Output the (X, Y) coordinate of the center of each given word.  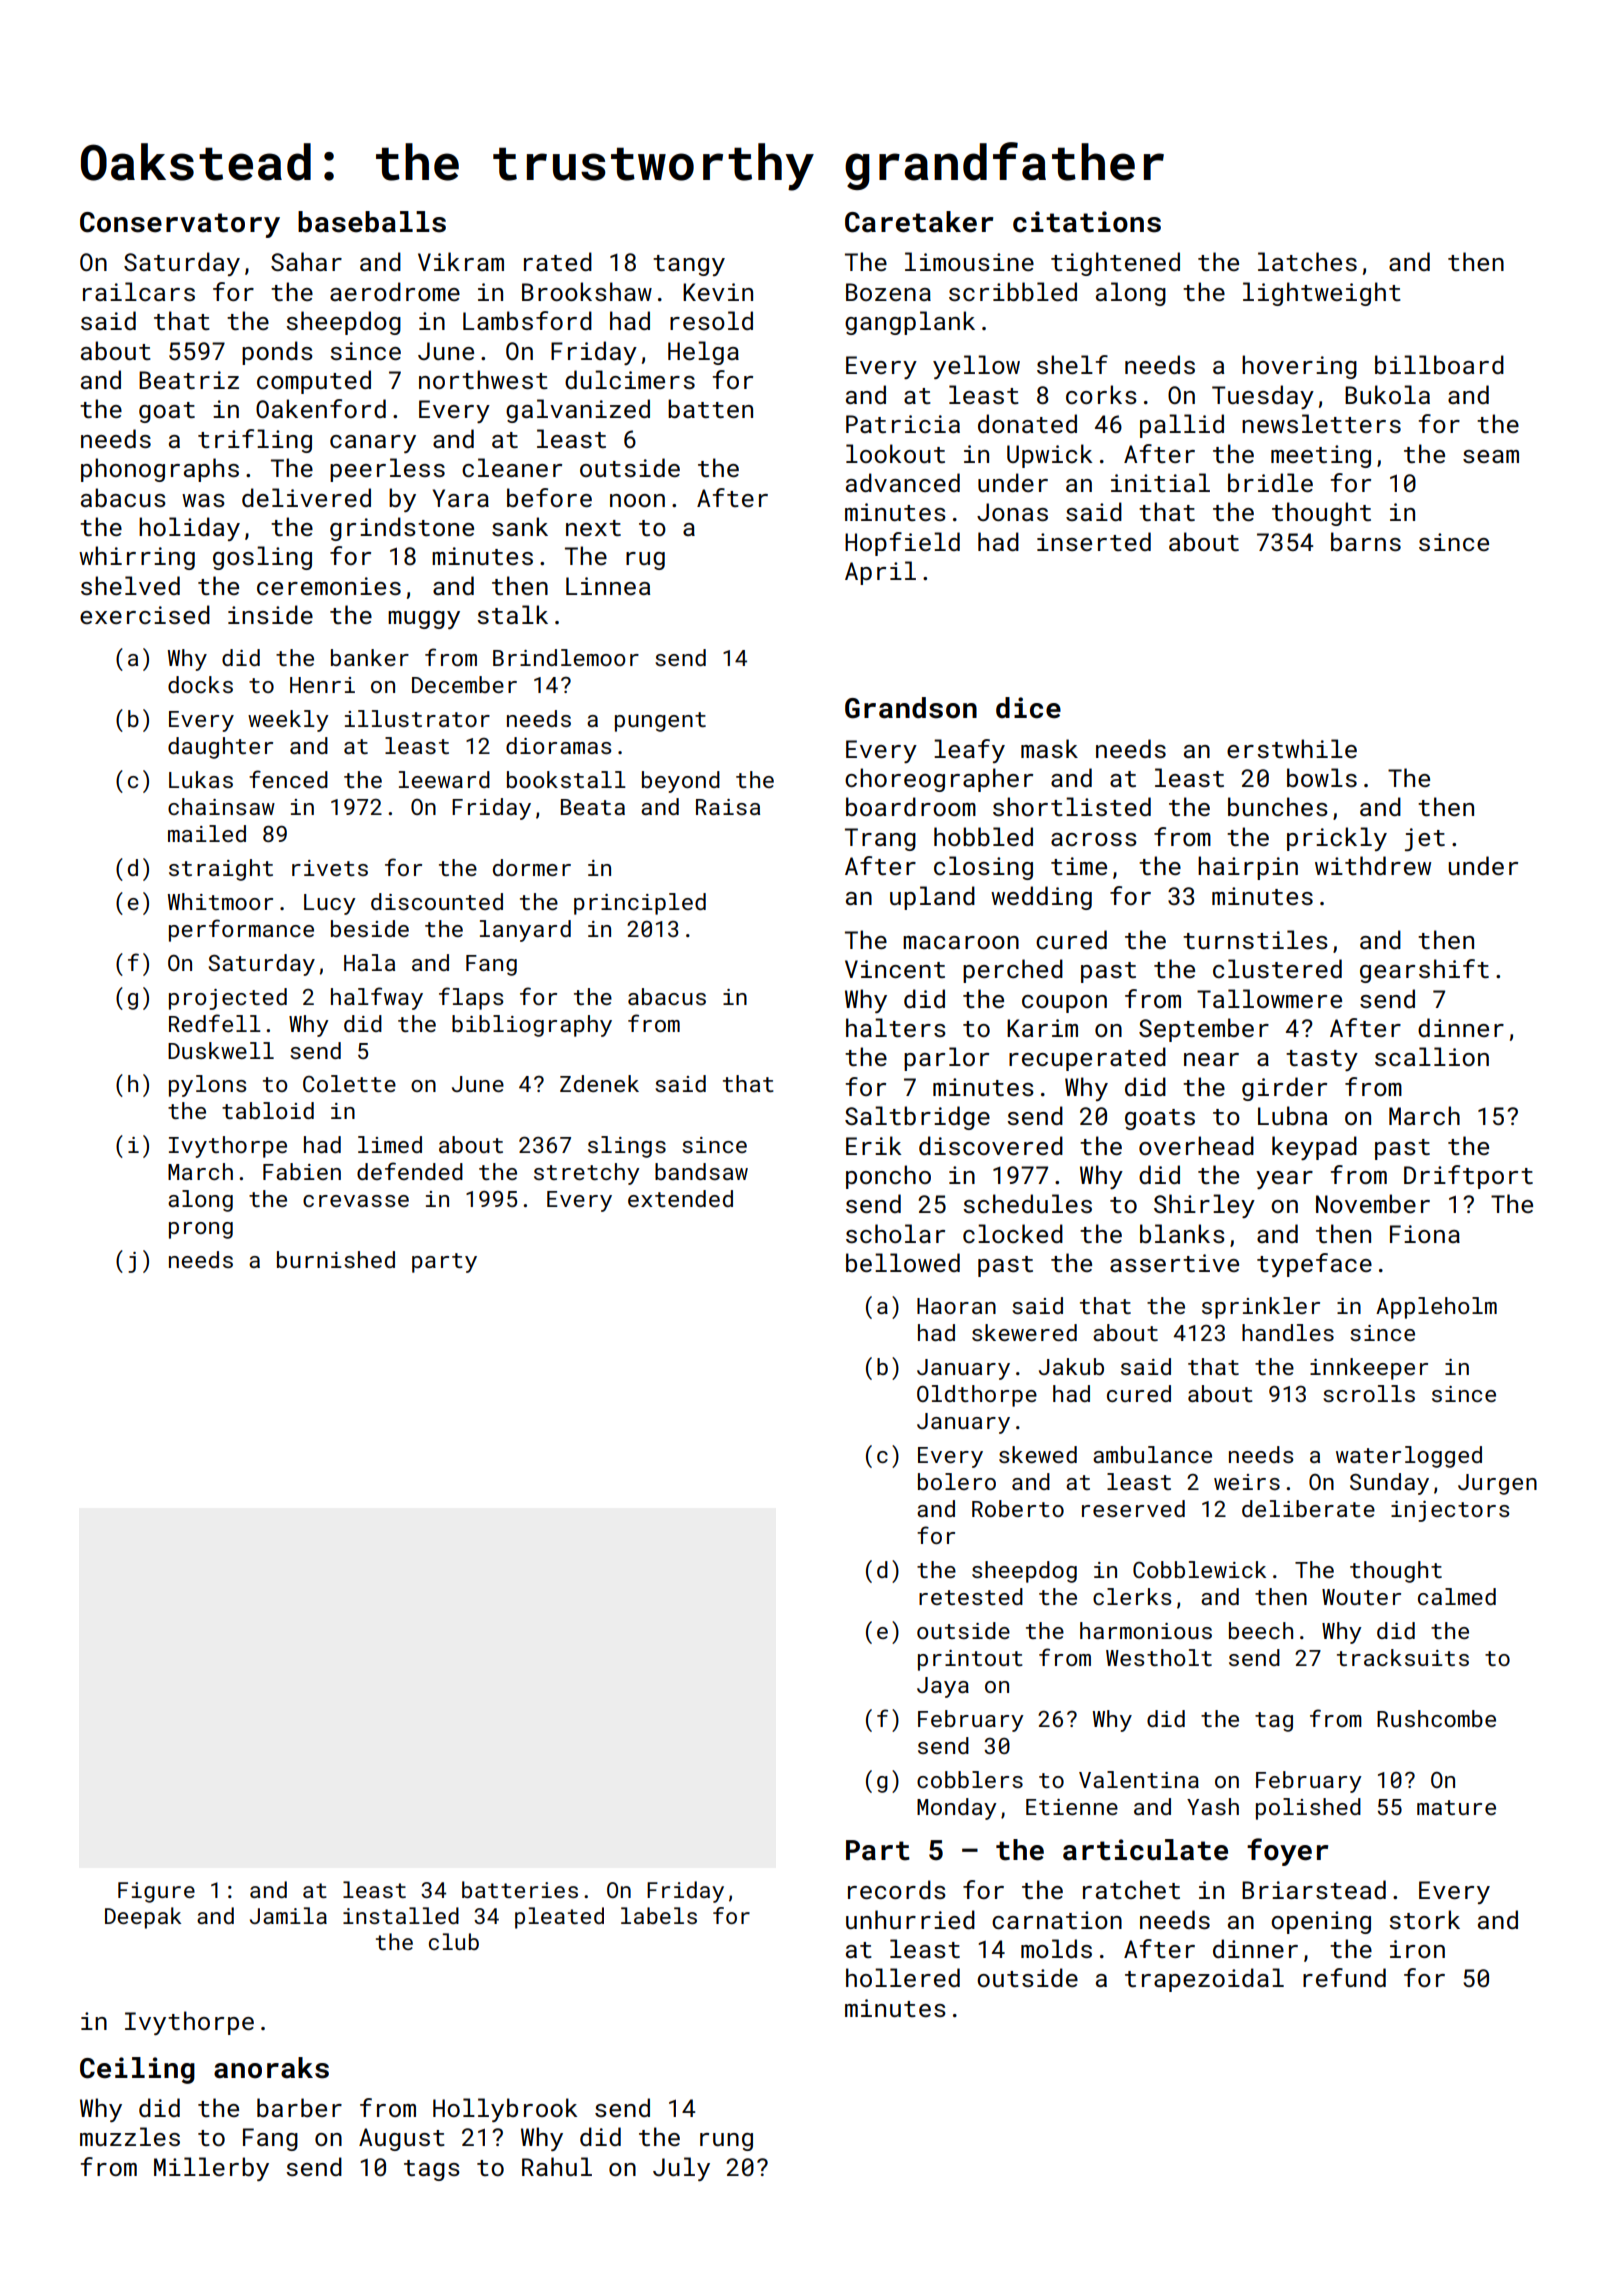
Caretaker (919, 222)
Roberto (1018, 1508)
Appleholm (1436, 1308)
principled (640, 904)
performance (241, 930)
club (454, 1941)
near (1211, 1059)
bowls (1322, 777)
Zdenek (599, 1083)
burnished (336, 1259)
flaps (471, 998)
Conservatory (180, 225)
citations (1087, 222)
